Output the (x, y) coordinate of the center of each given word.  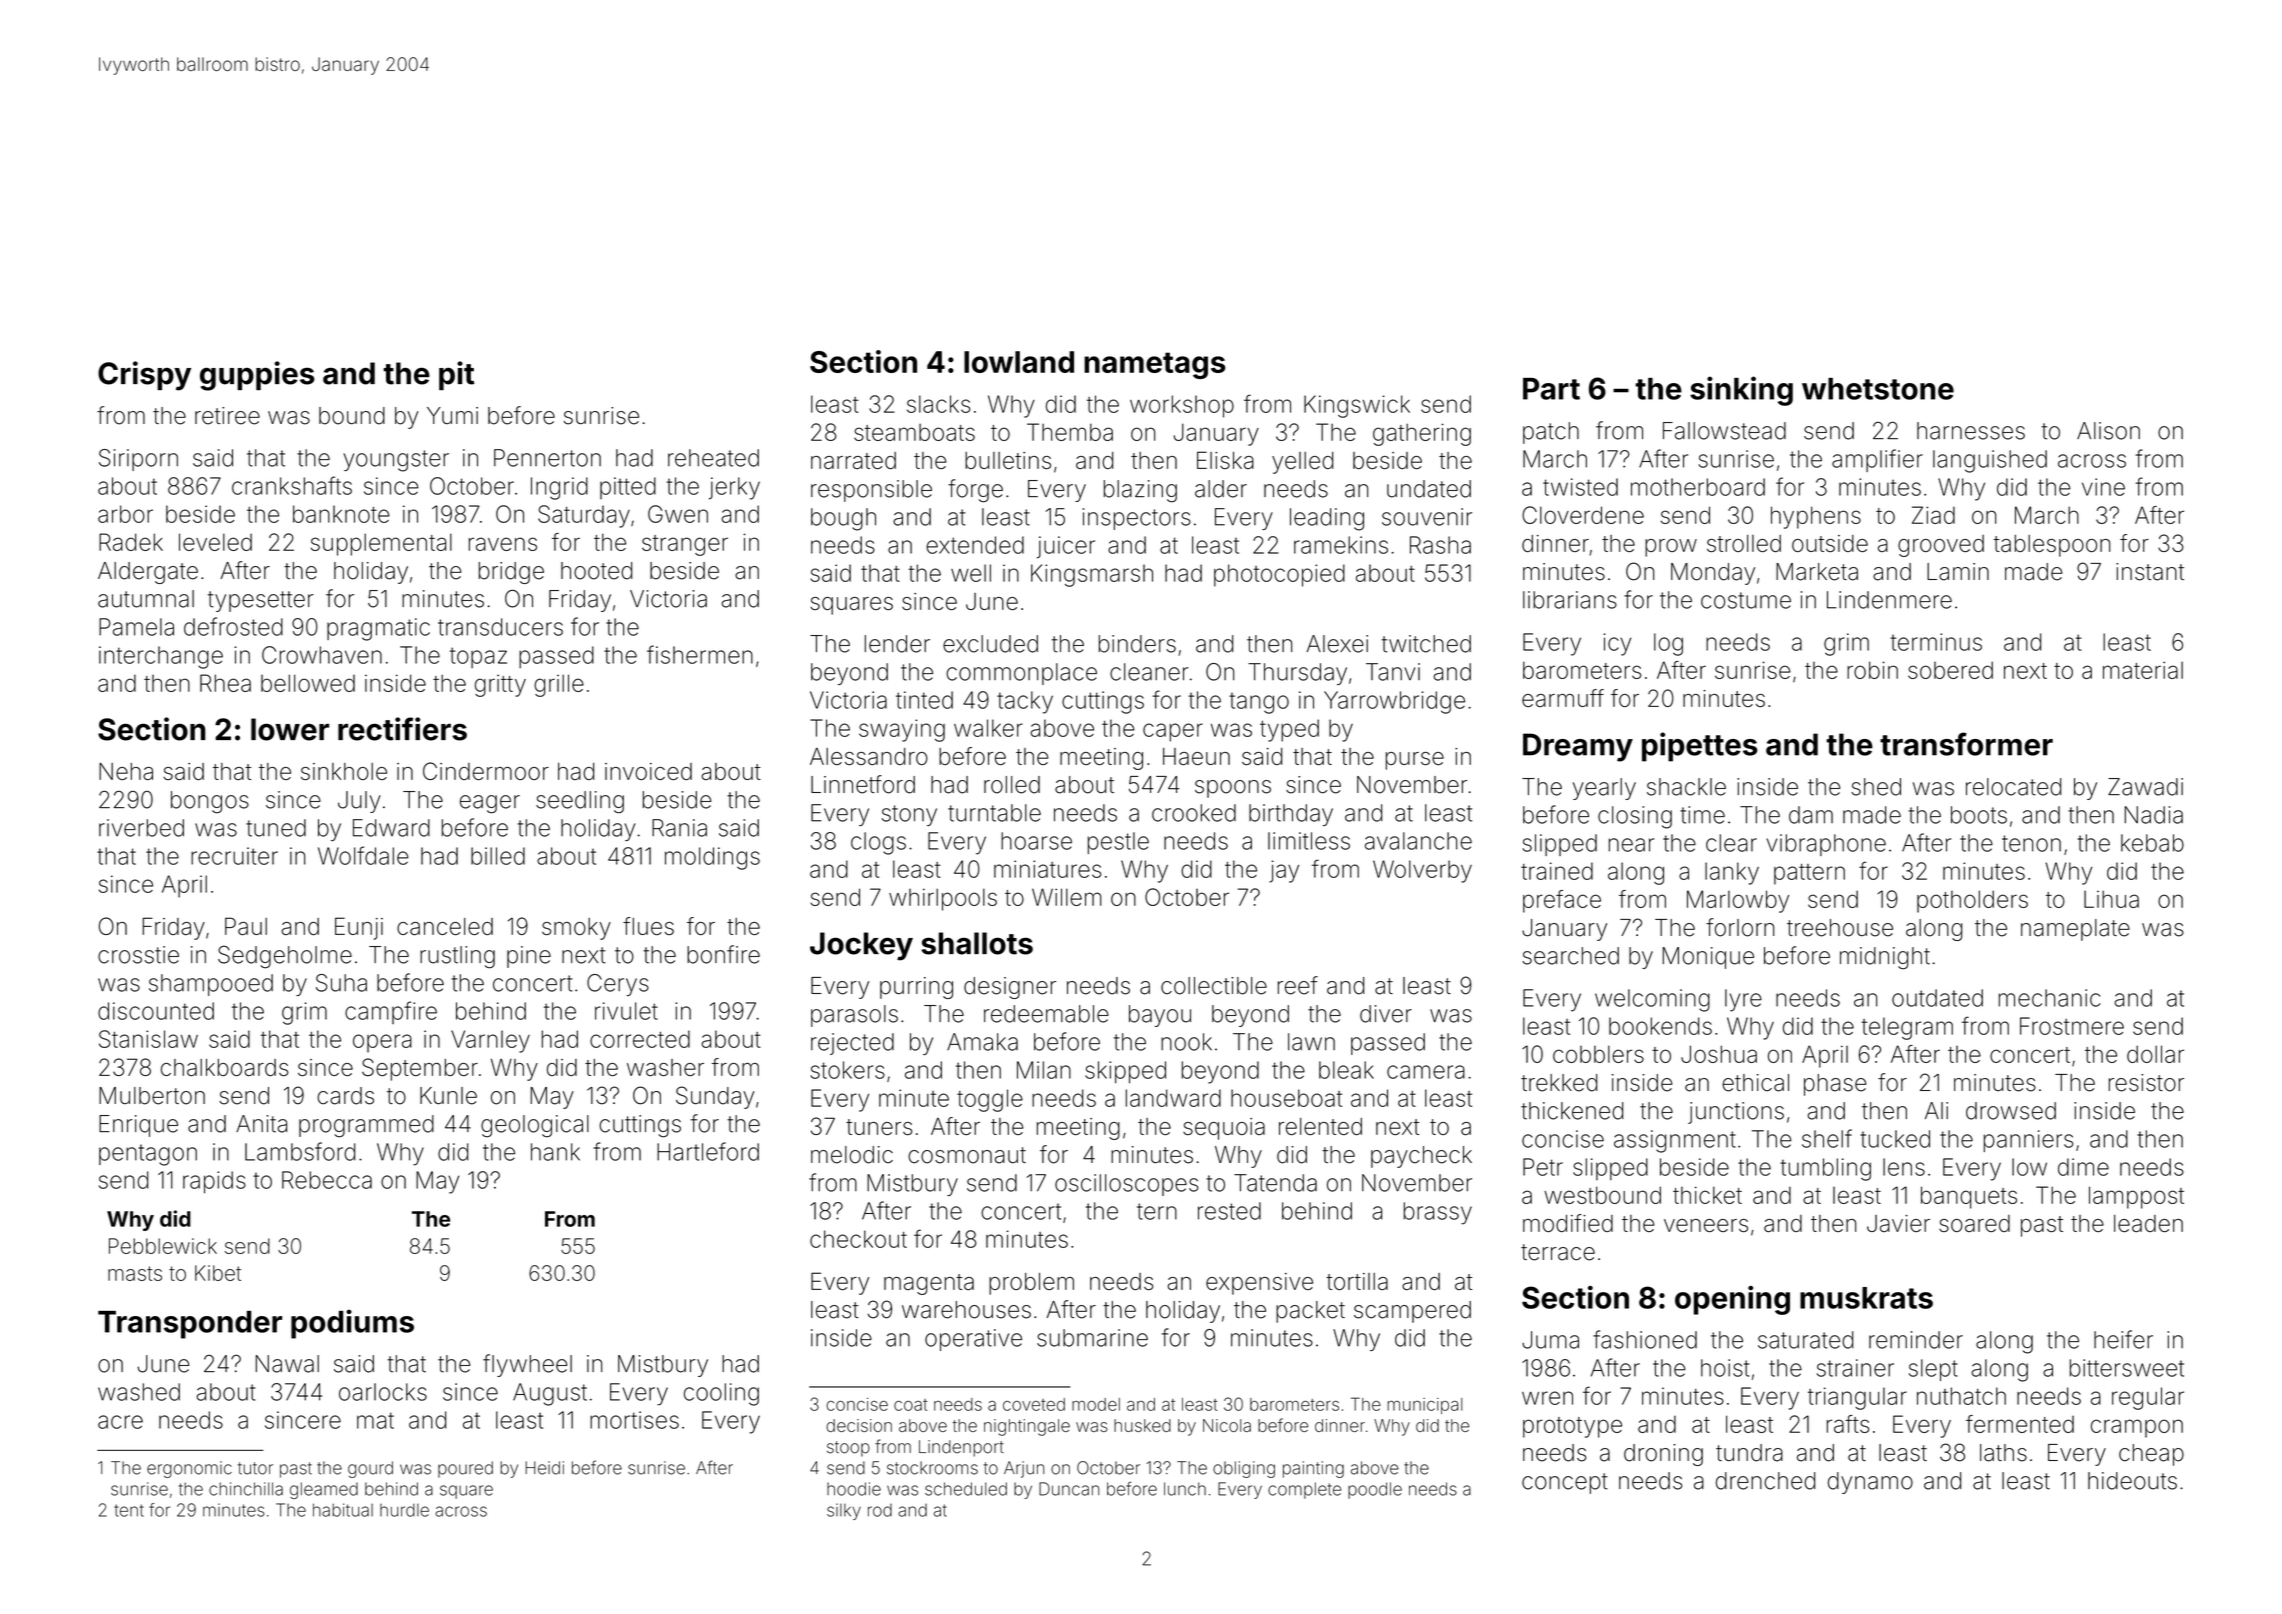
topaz (478, 657)
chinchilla (246, 1489)
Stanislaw (148, 1039)
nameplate (2075, 930)
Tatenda (1275, 1183)
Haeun (1196, 756)
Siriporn (138, 460)
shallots (977, 943)
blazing (1140, 491)
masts (135, 1273)
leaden (2148, 1223)
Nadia (2154, 815)
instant (2150, 572)
